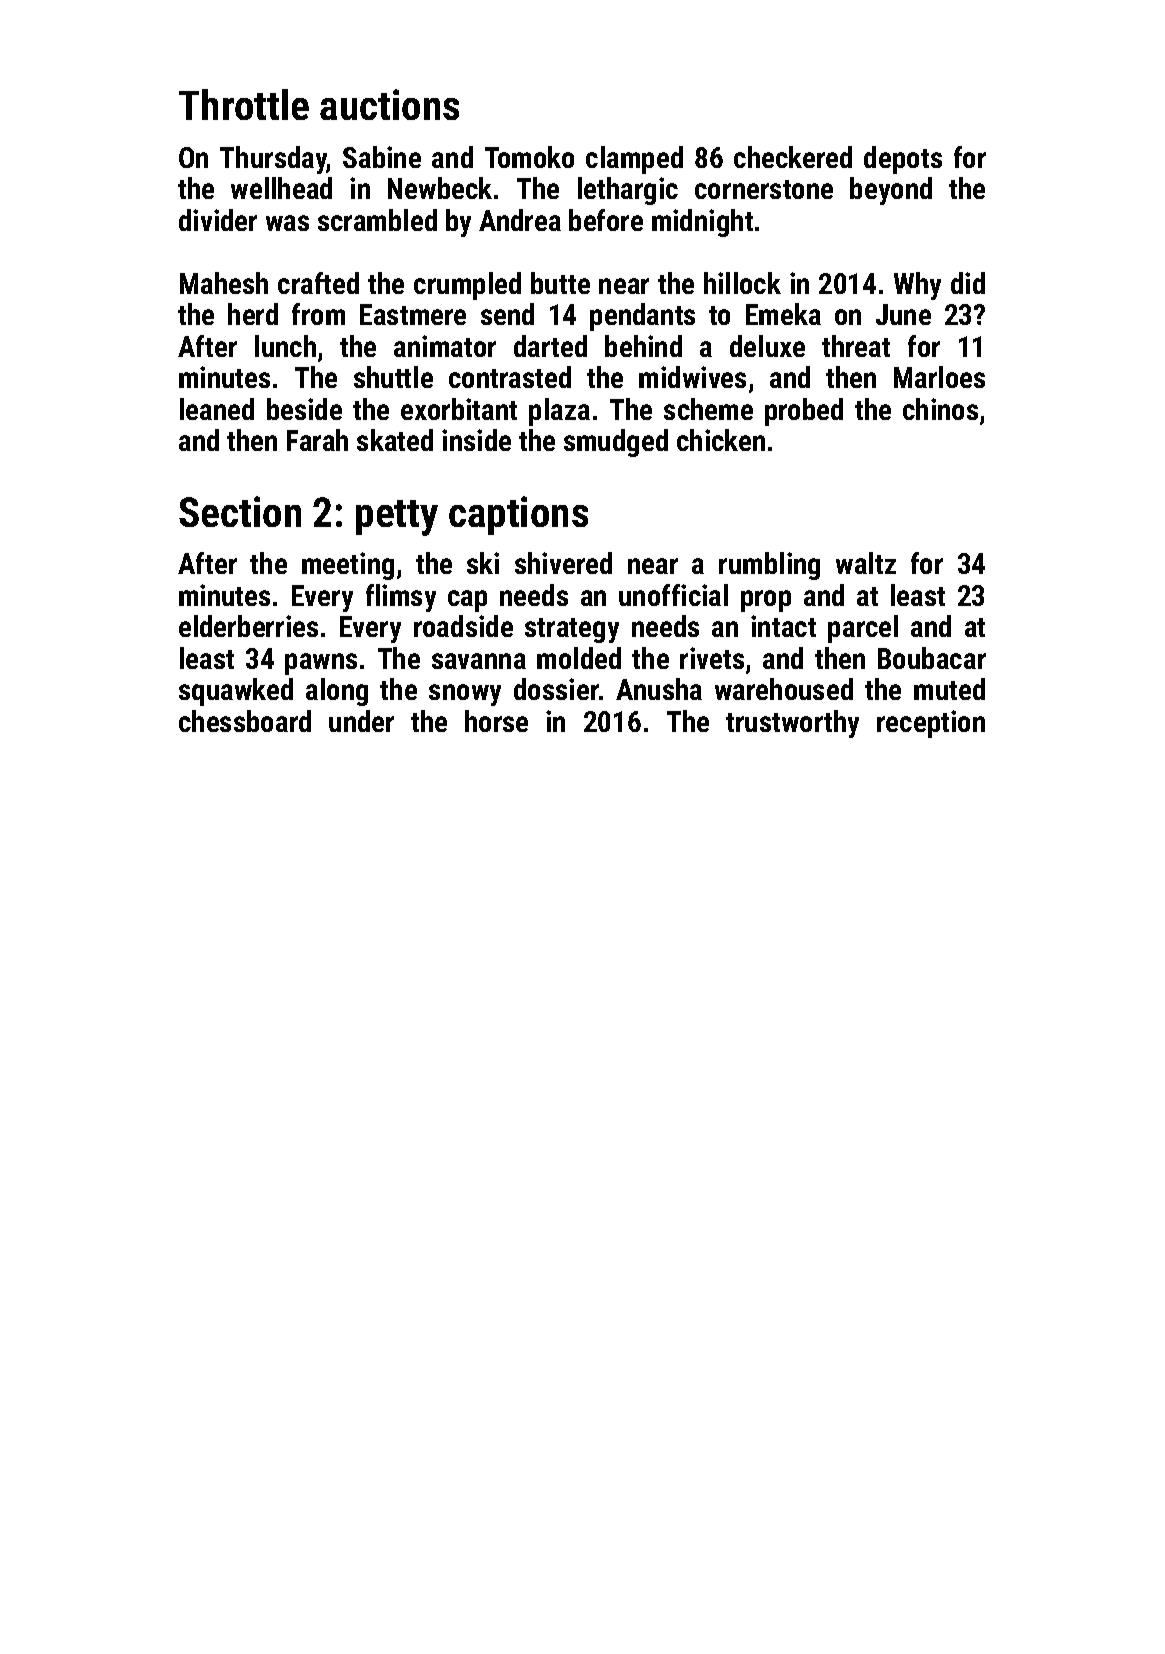 The width and height of the screenshot is (1165, 1654). Describe the element at coordinates (863, 629) in the screenshot. I see `parcel` at that location.
